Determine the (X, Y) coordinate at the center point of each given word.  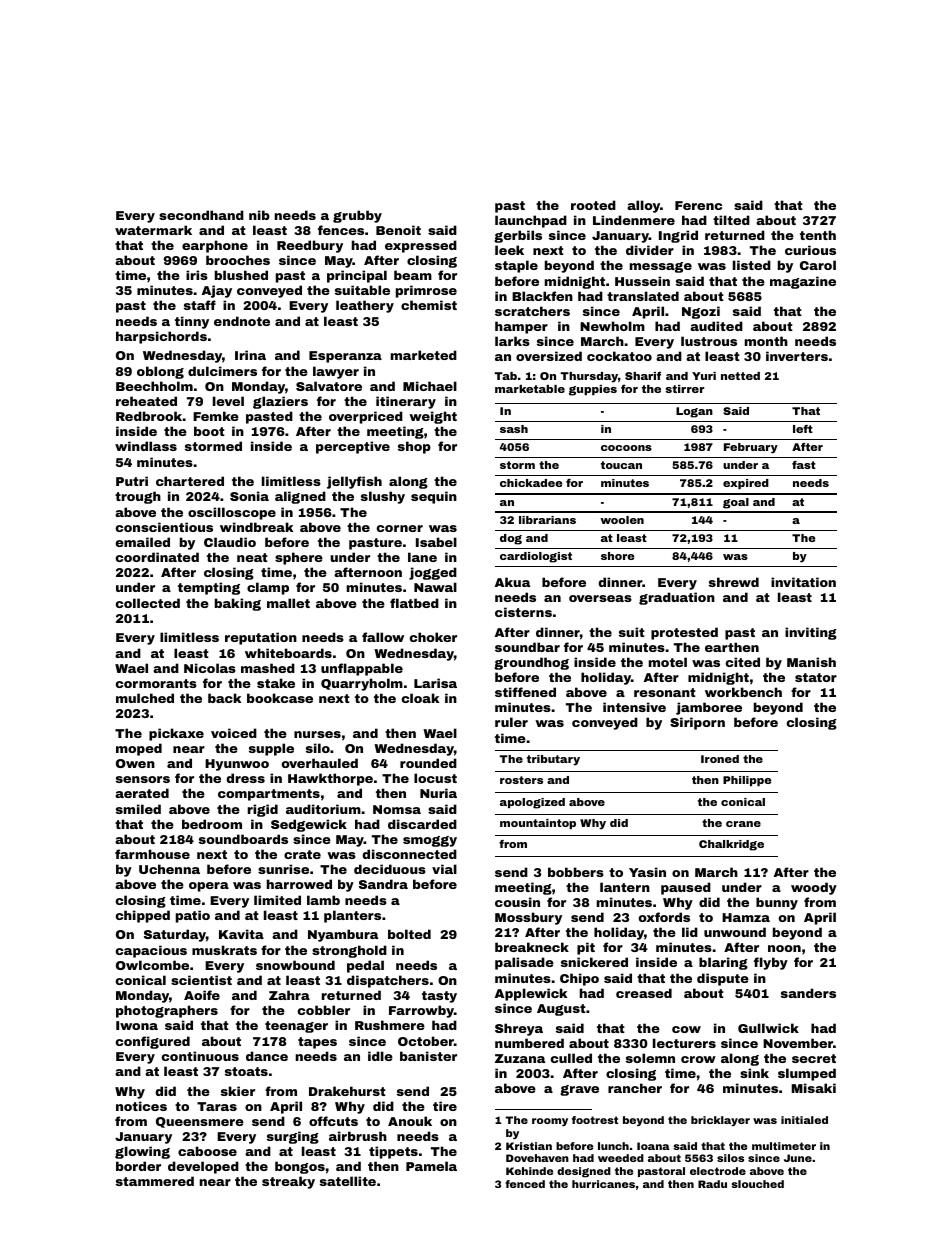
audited (716, 326)
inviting (811, 633)
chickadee (531, 483)
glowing (142, 1152)
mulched (145, 698)
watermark (153, 230)
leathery (365, 306)
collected (148, 603)
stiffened (525, 692)
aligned (300, 497)
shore (617, 556)
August (561, 1010)
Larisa (435, 683)
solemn (650, 1058)
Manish (811, 662)
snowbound (295, 965)
